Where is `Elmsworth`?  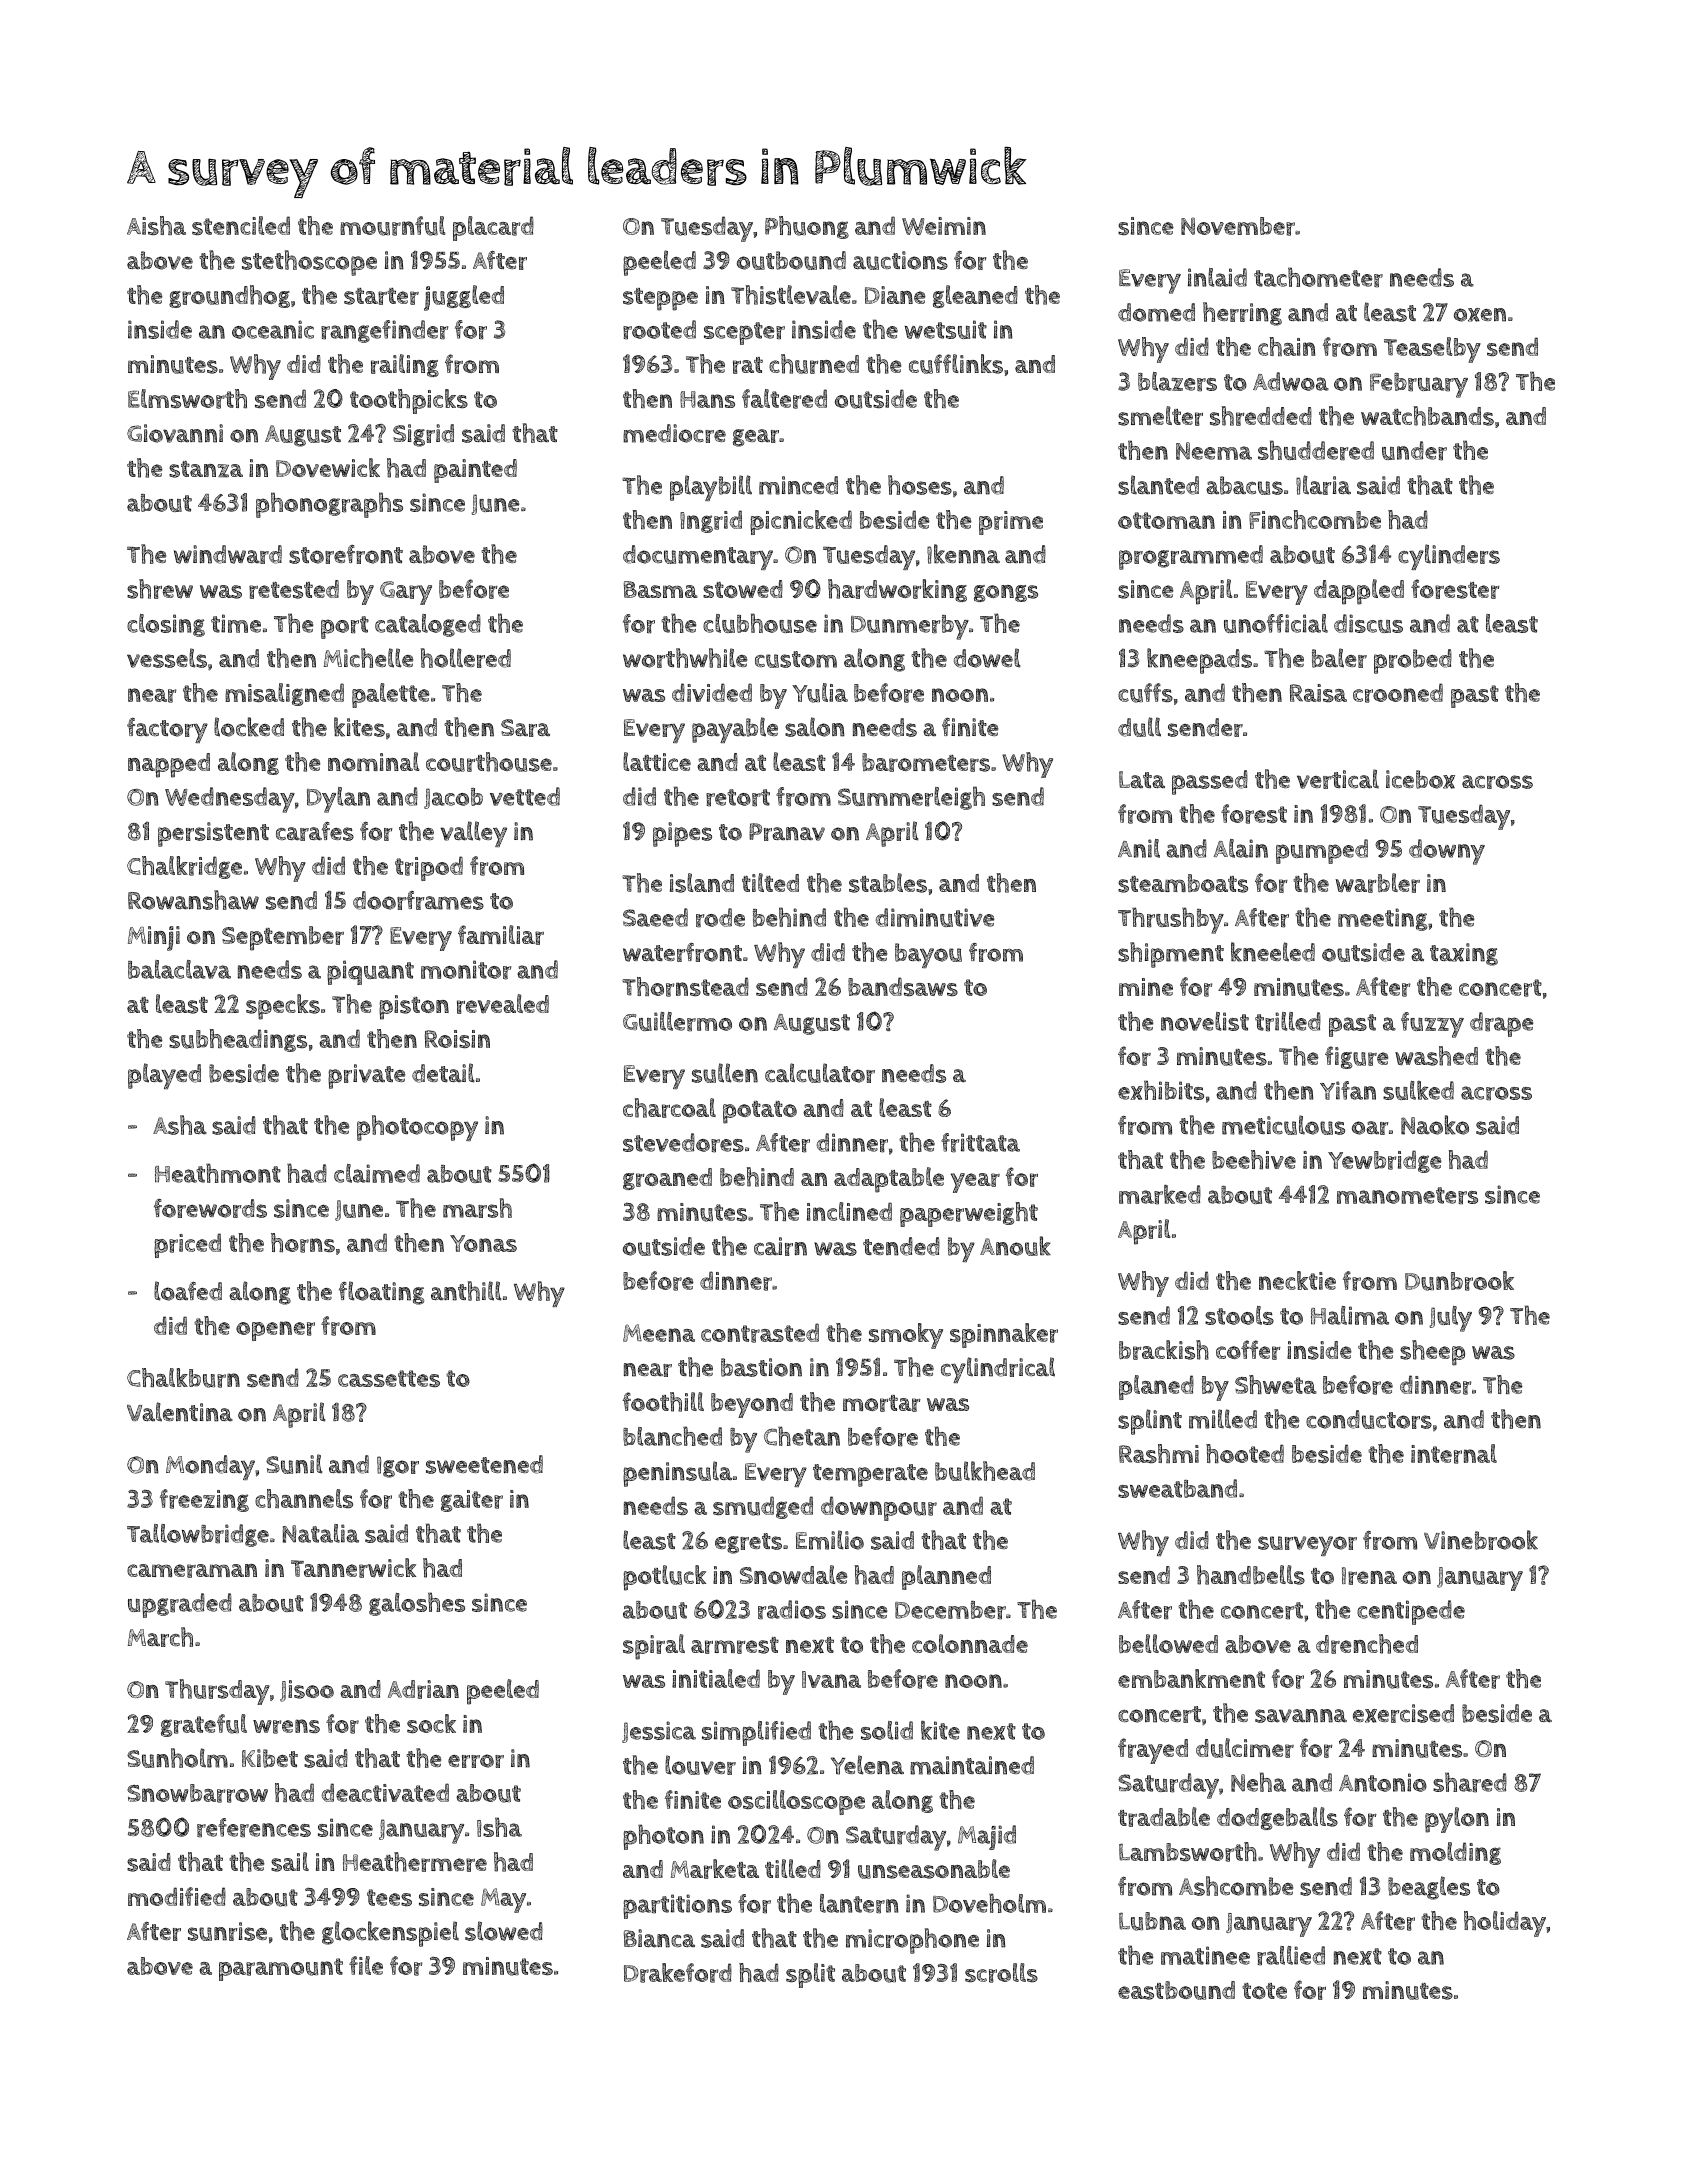
Elmsworth is located at coordinates (187, 399).
